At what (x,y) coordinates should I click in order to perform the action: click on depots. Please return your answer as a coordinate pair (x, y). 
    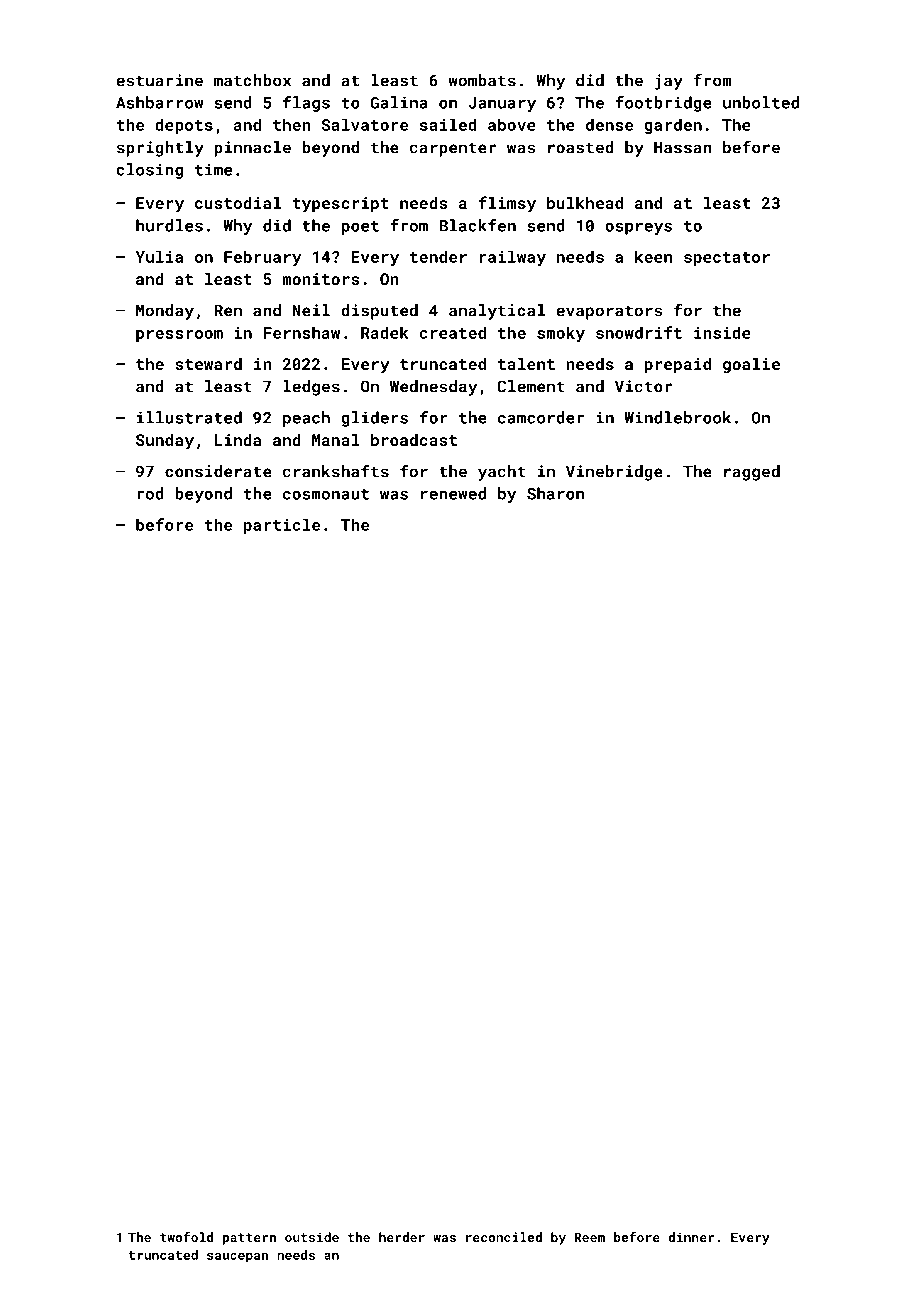
    Looking at the image, I should click on (184, 126).
